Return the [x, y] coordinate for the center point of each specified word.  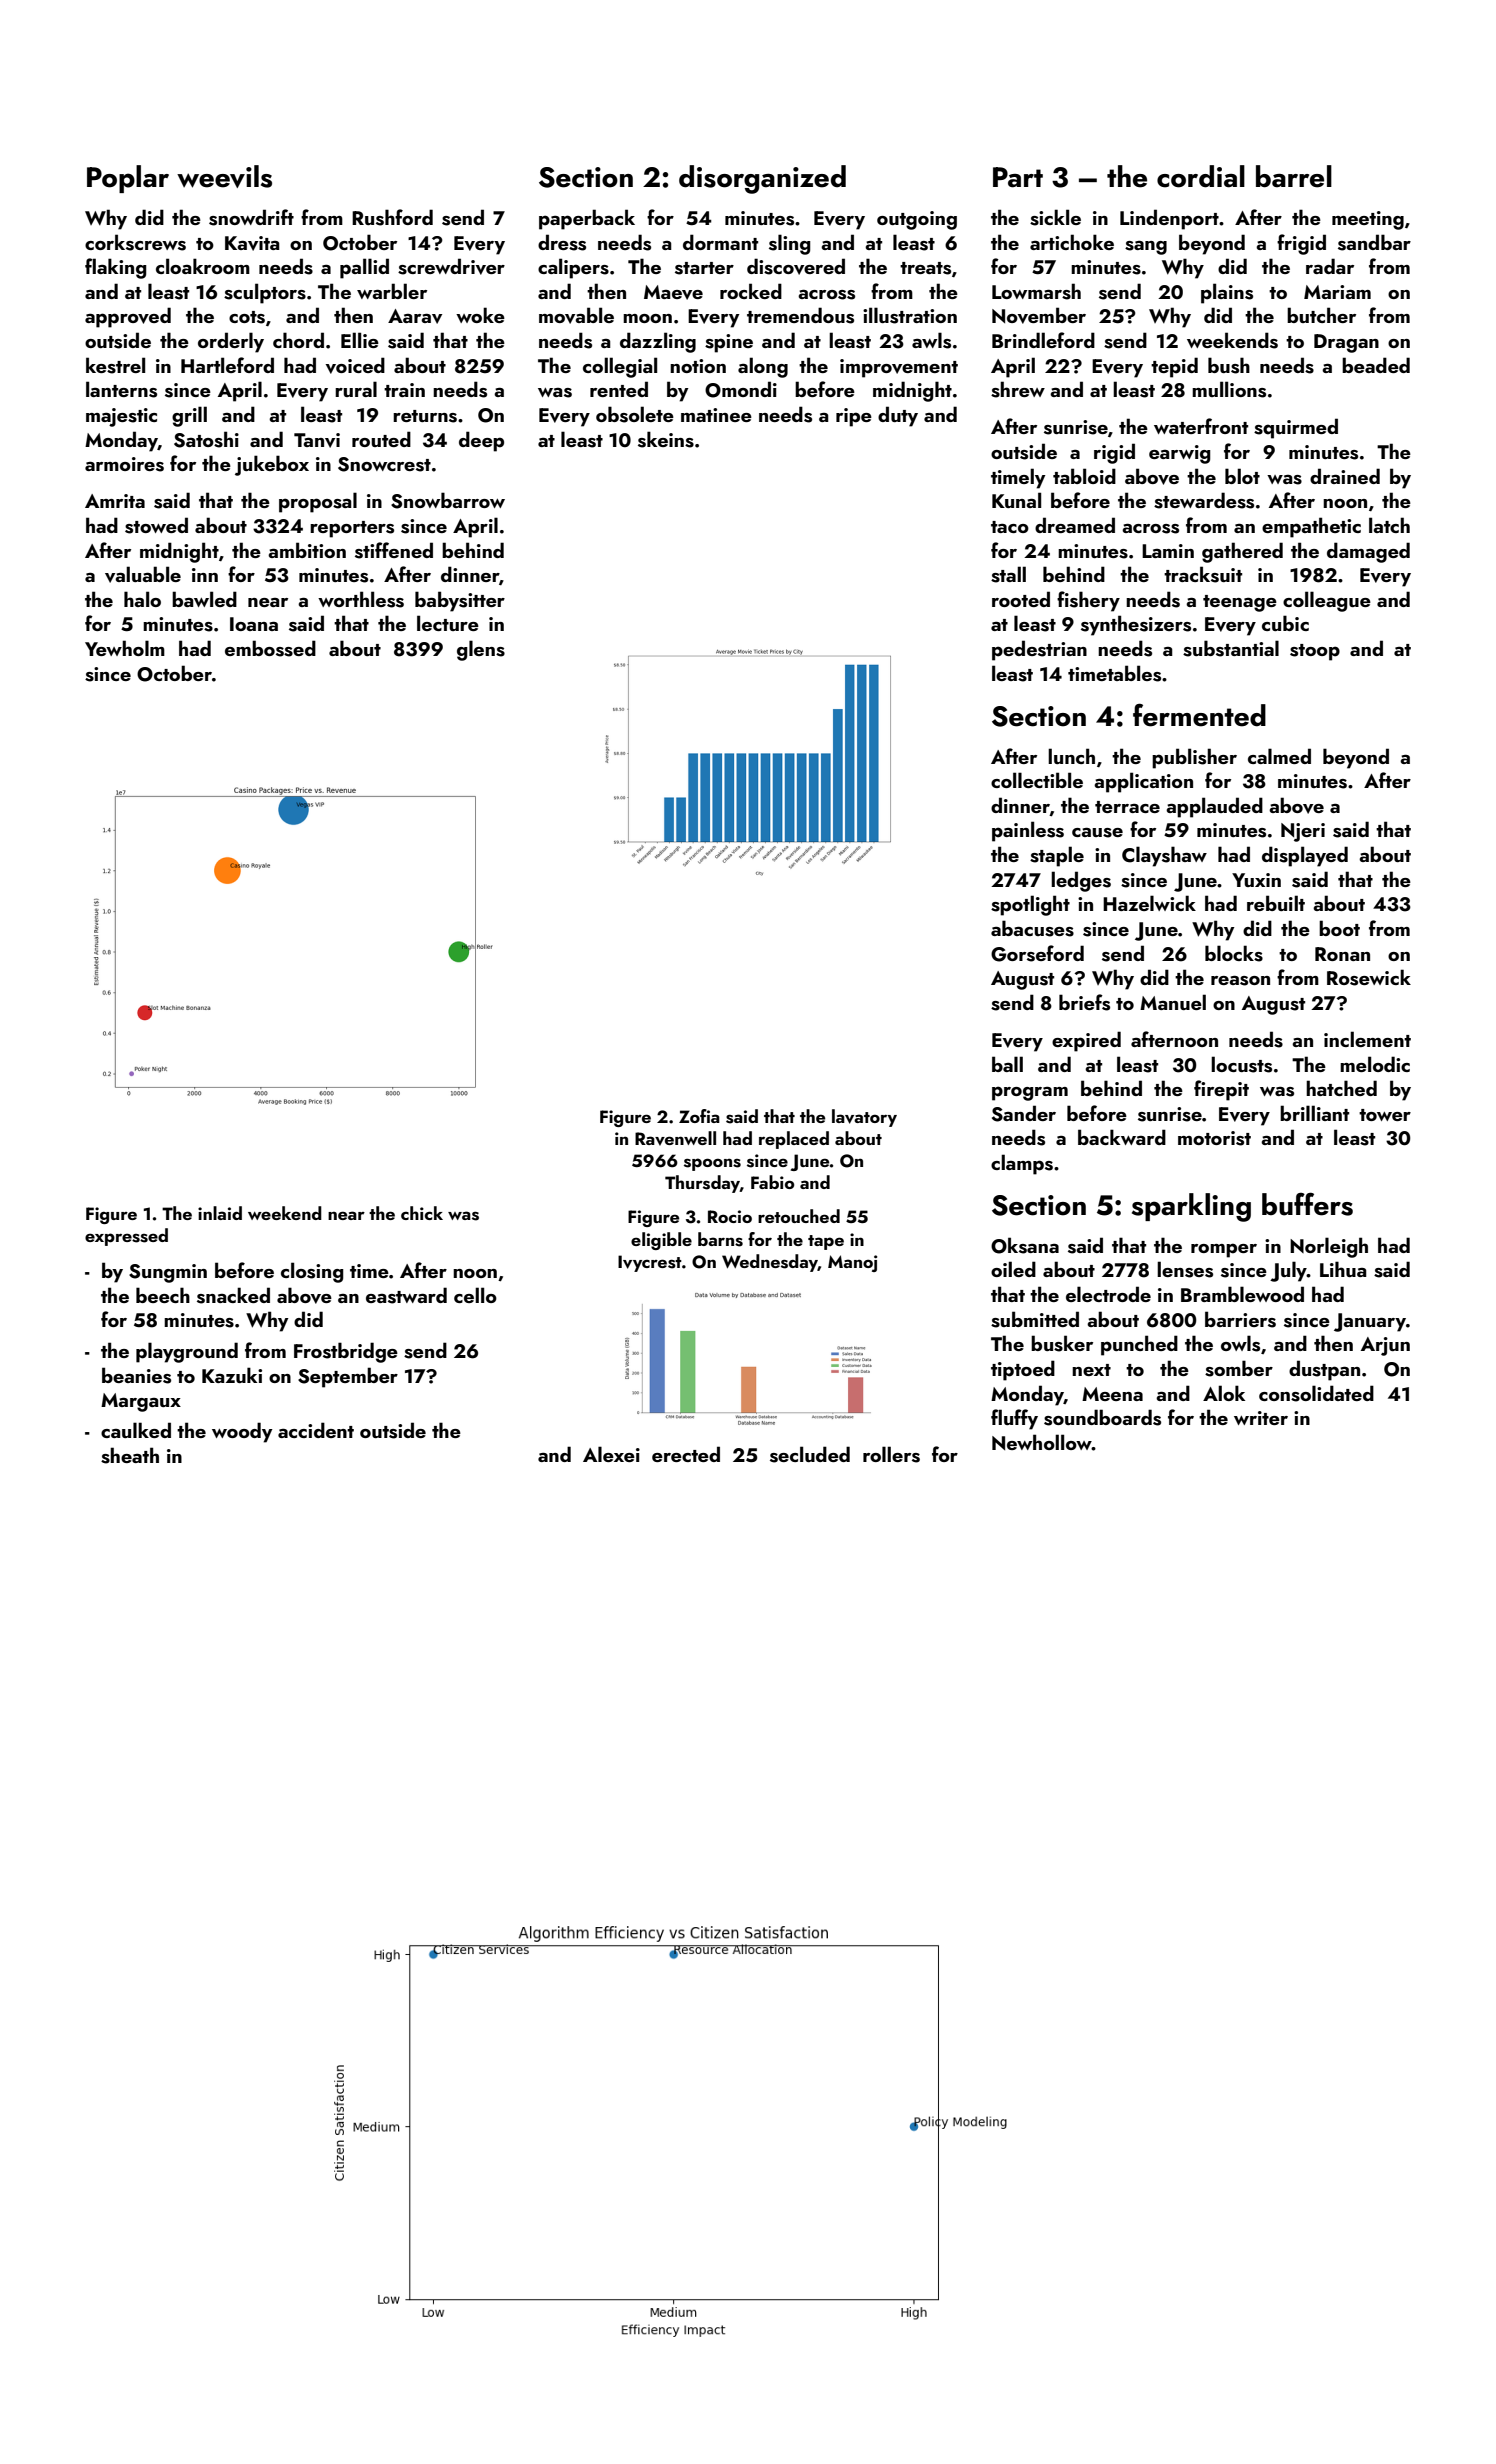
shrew [1018, 389]
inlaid [220, 1213]
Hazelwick [1149, 903]
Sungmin [168, 1273]
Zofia [699, 1116]
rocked [751, 291]
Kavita [252, 243]
